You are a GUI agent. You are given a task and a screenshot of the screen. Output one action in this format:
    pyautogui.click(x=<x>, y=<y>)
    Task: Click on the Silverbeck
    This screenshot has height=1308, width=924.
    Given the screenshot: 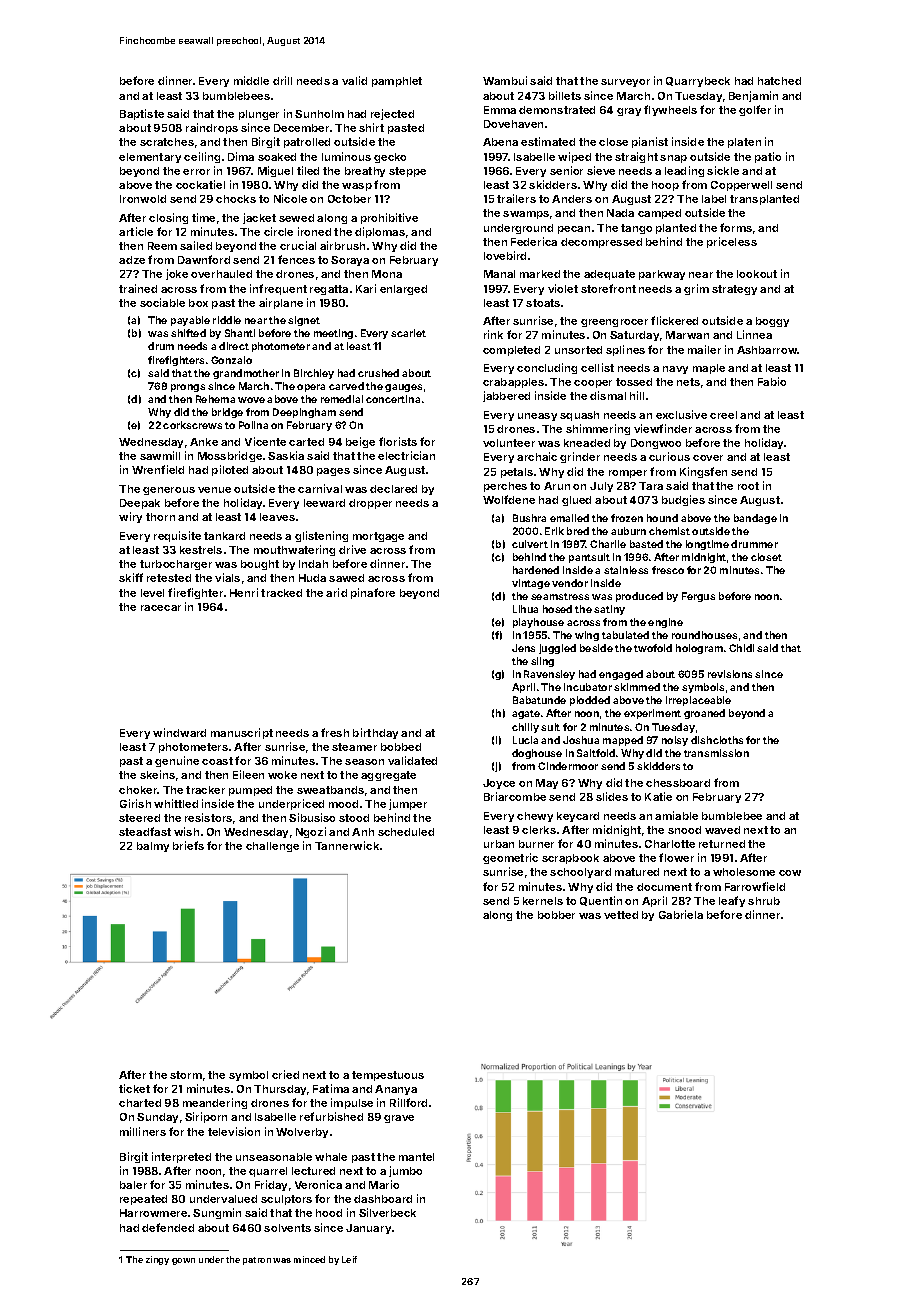 What is the action you would take?
    pyautogui.click(x=387, y=1212)
